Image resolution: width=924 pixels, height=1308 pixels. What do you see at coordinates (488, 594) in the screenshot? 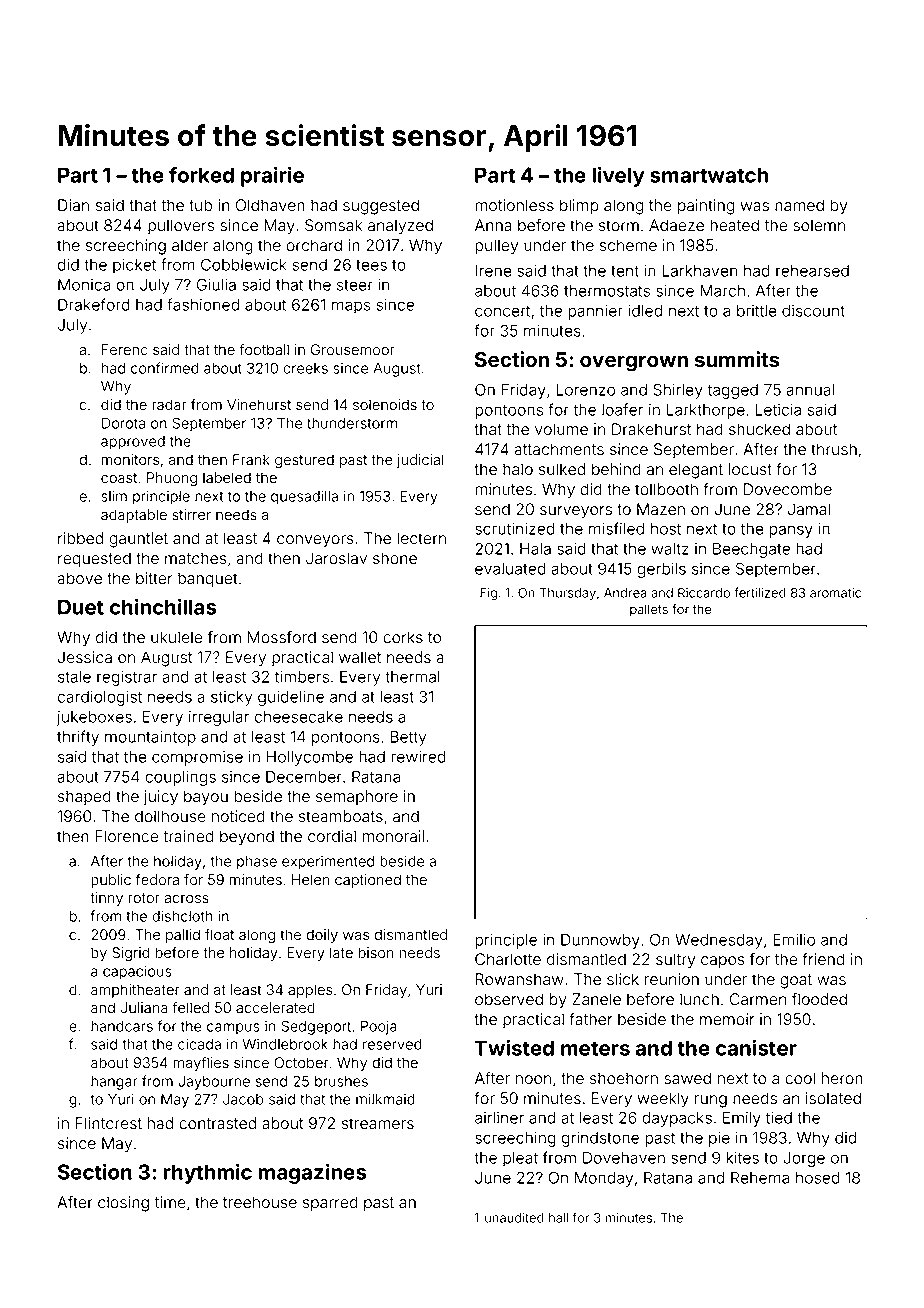
I see `Fig` at bounding box center [488, 594].
